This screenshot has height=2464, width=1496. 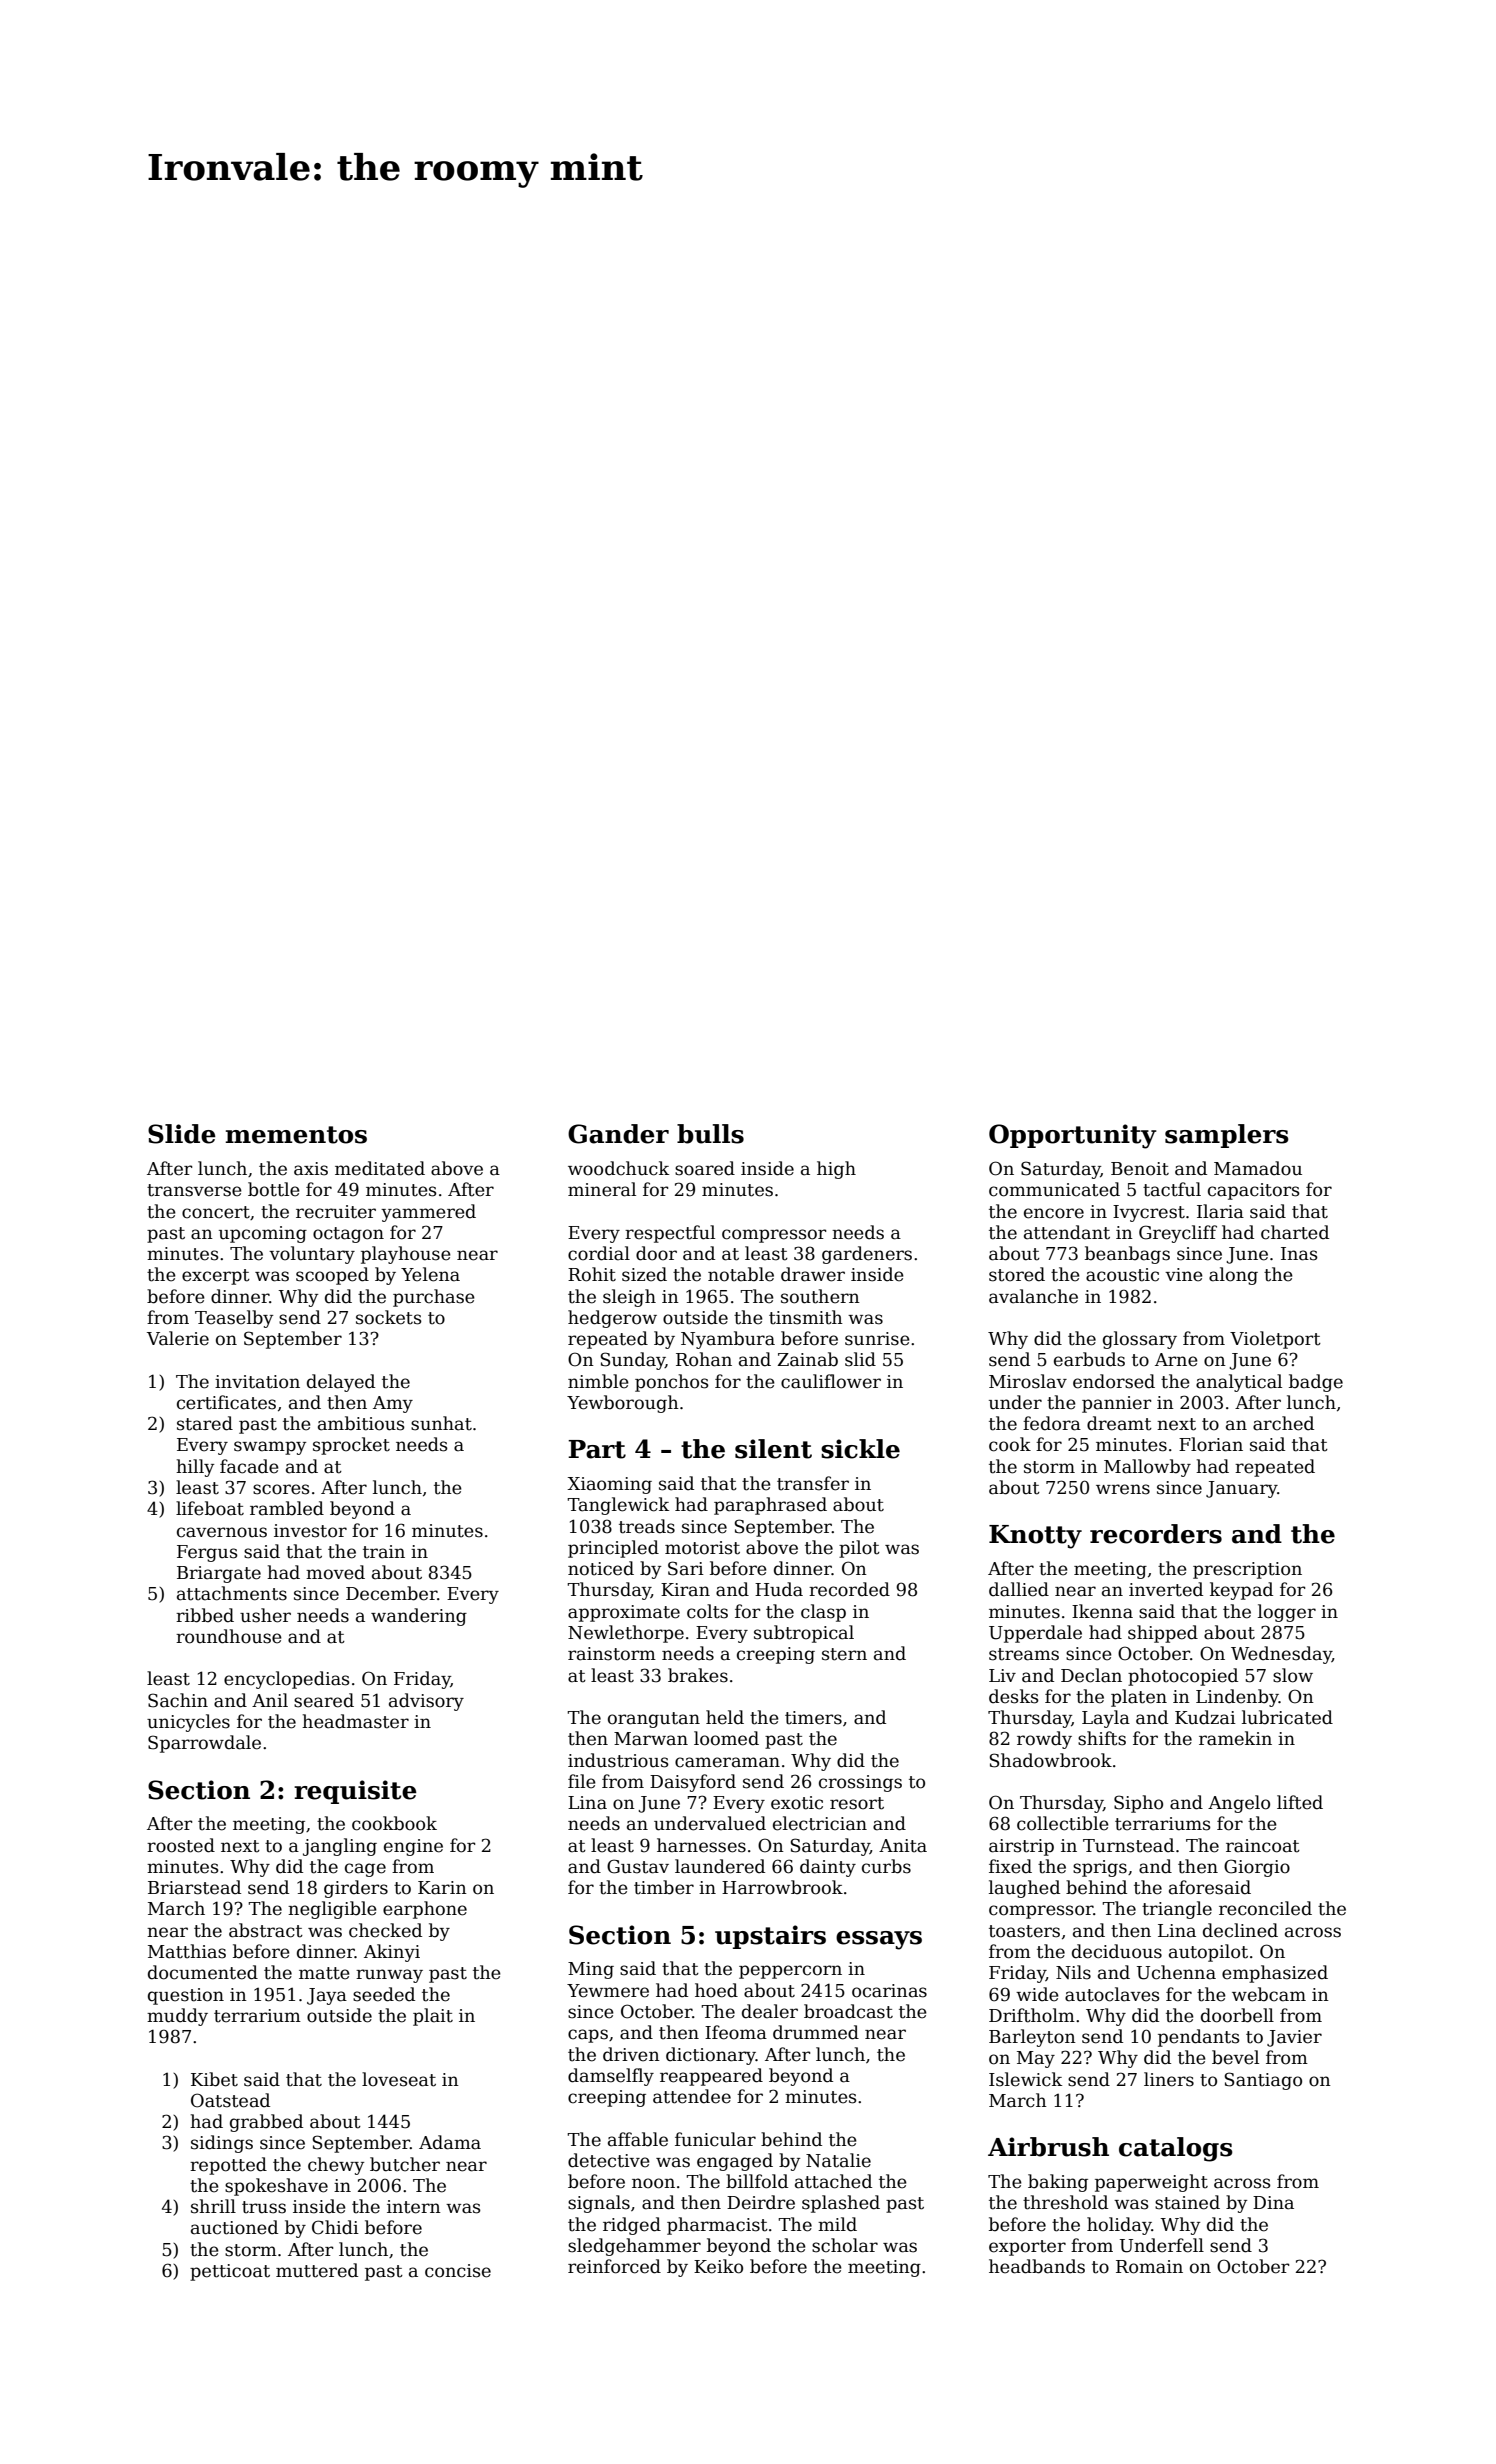 What do you see at coordinates (1102, 1611) in the screenshot?
I see `Ikenna` at bounding box center [1102, 1611].
